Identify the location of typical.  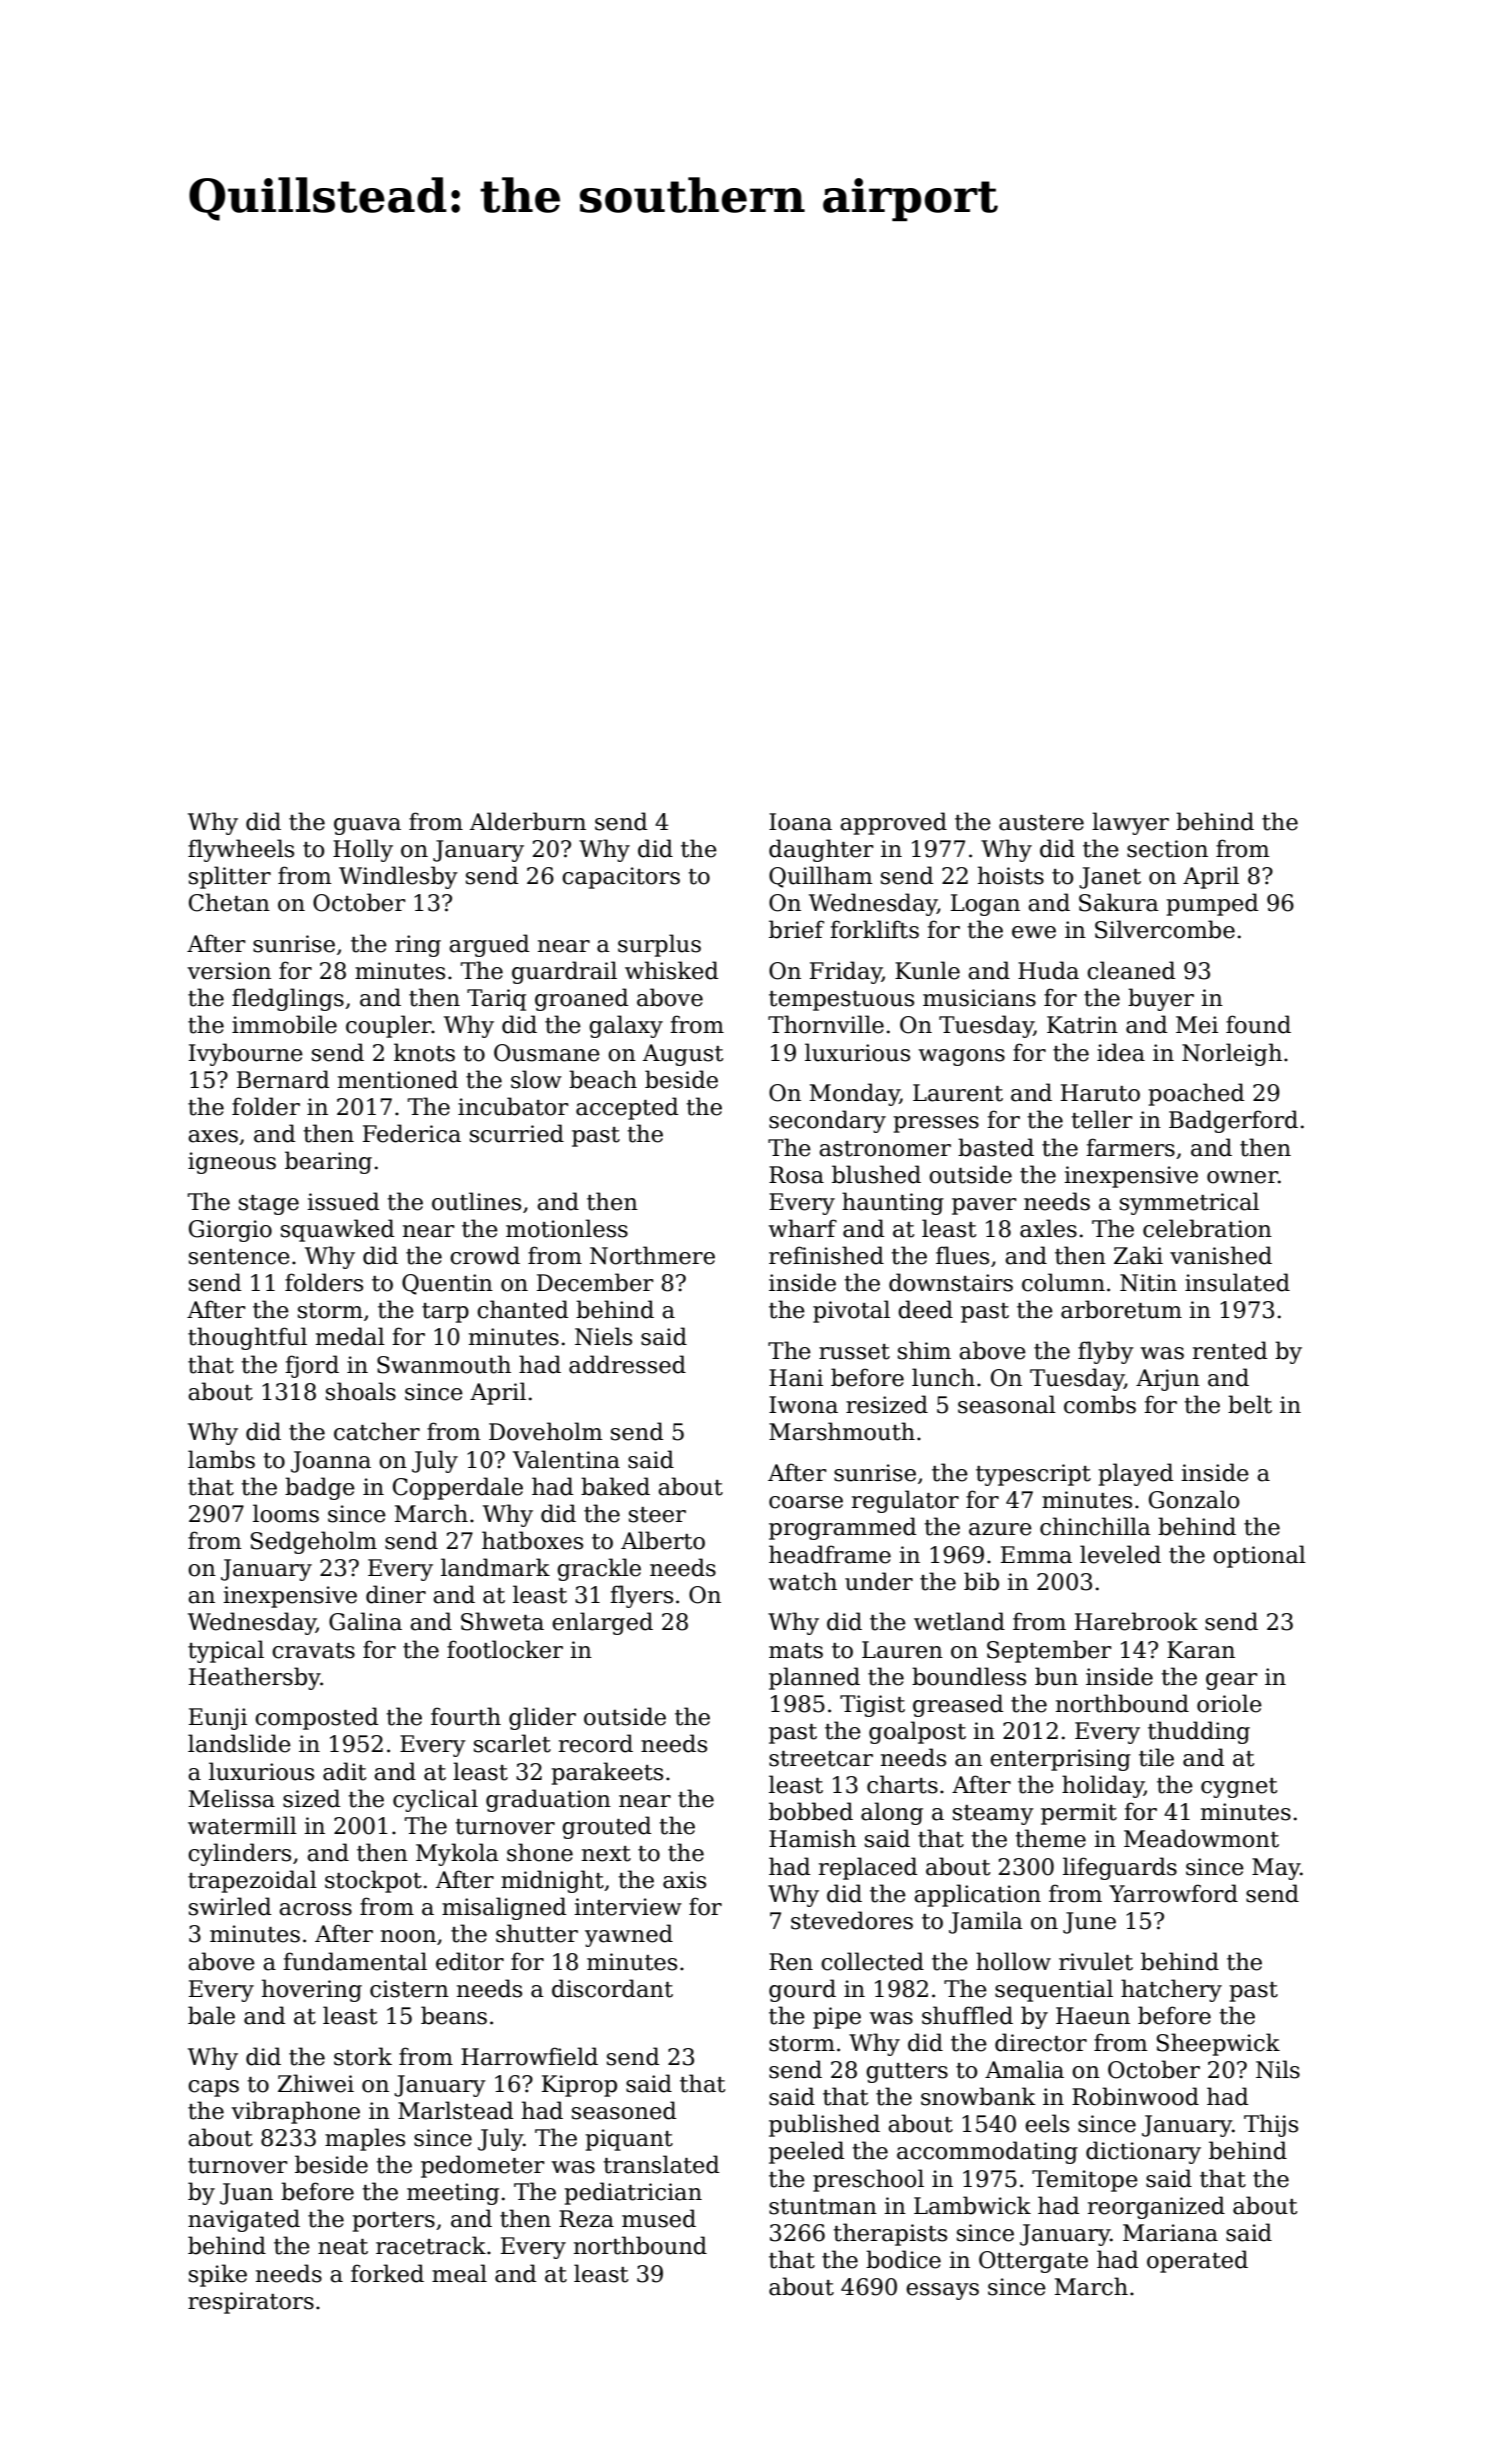
(226, 1651).
